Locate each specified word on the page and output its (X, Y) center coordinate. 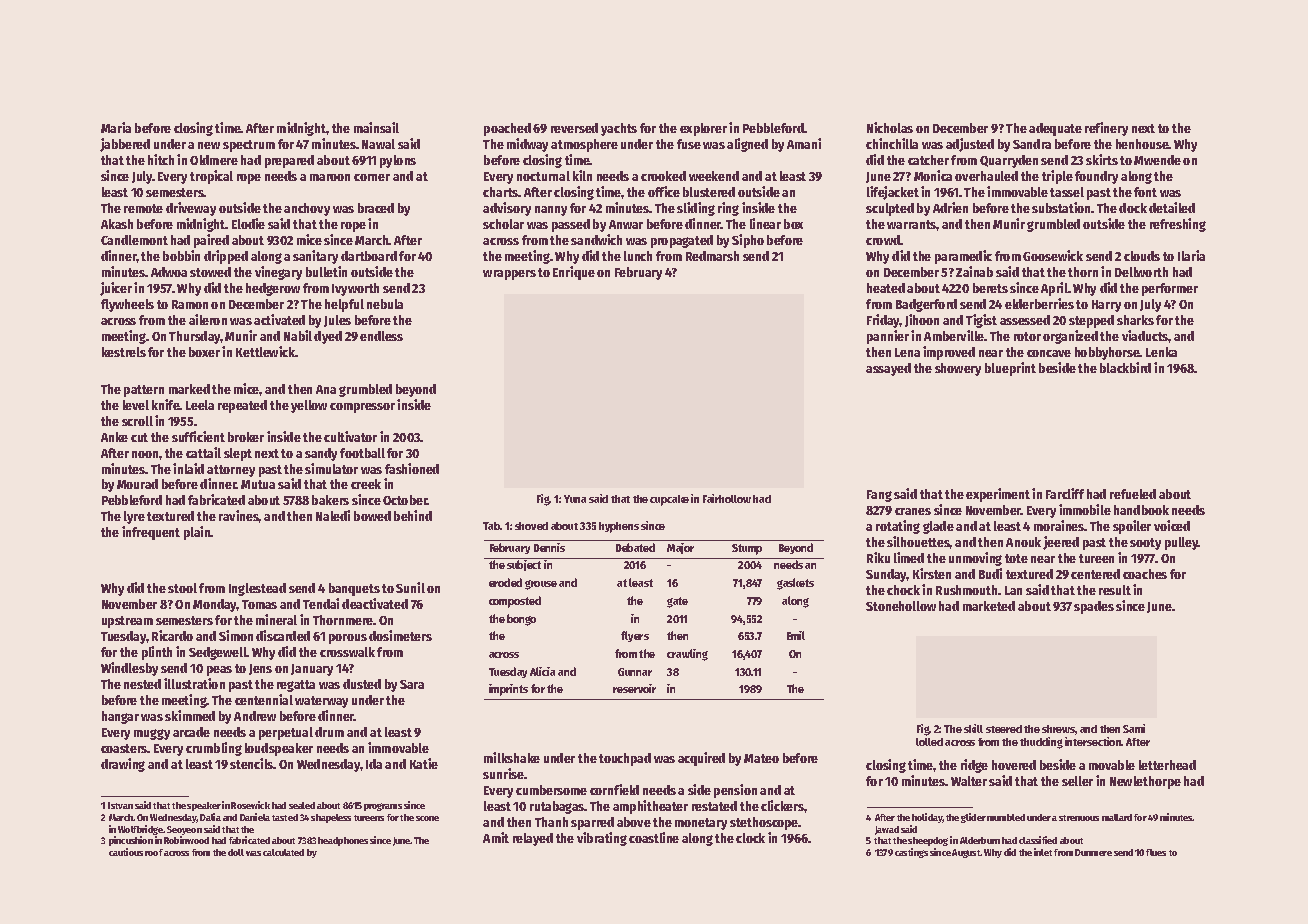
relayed (533, 839)
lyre (134, 517)
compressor (362, 408)
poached (507, 129)
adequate (1055, 129)
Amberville (954, 335)
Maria (116, 127)
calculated (283, 852)
